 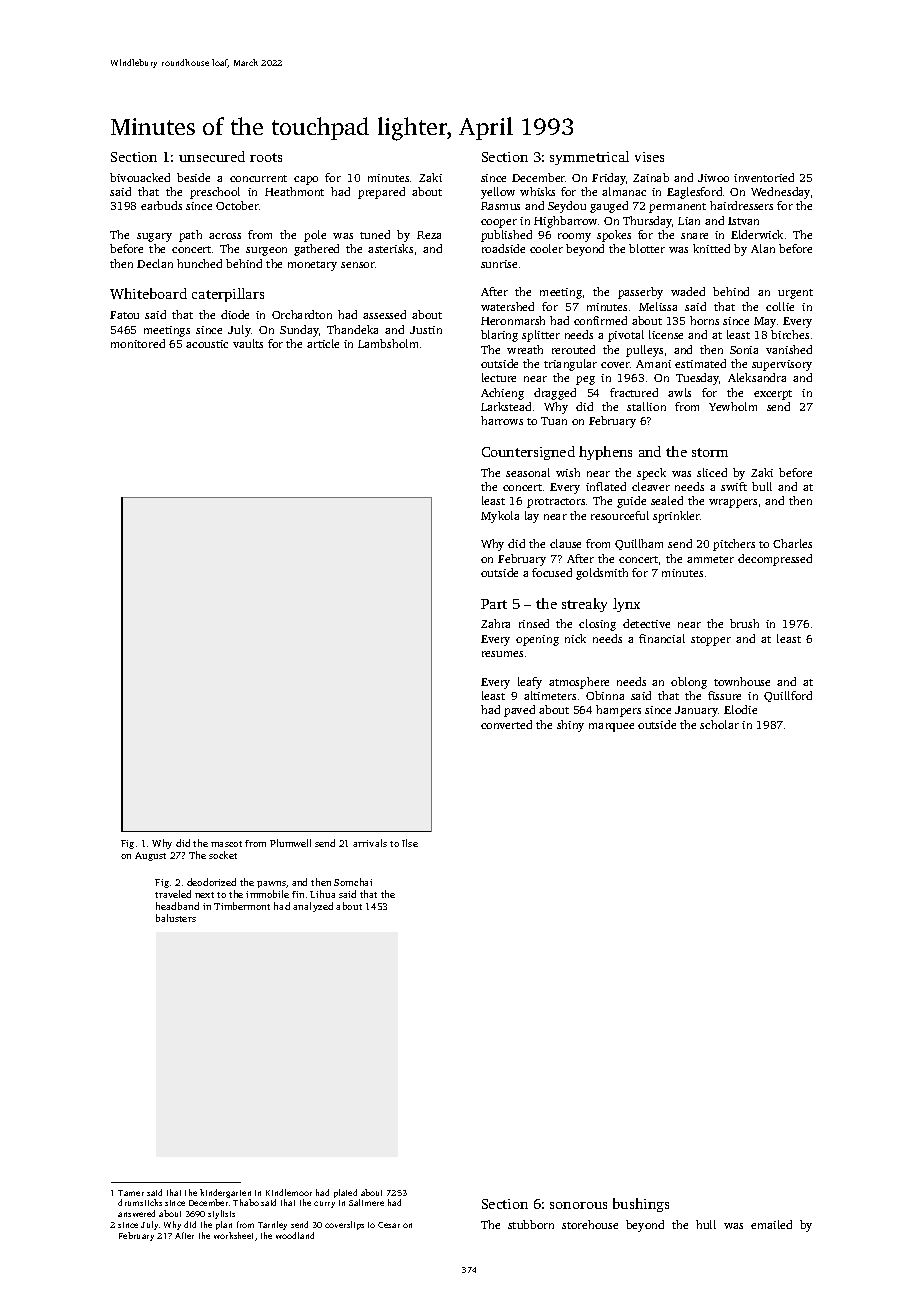 What do you see at coordinates (788, 696) in the document?
I see `Quillford` at bounding box center [788, 696].
